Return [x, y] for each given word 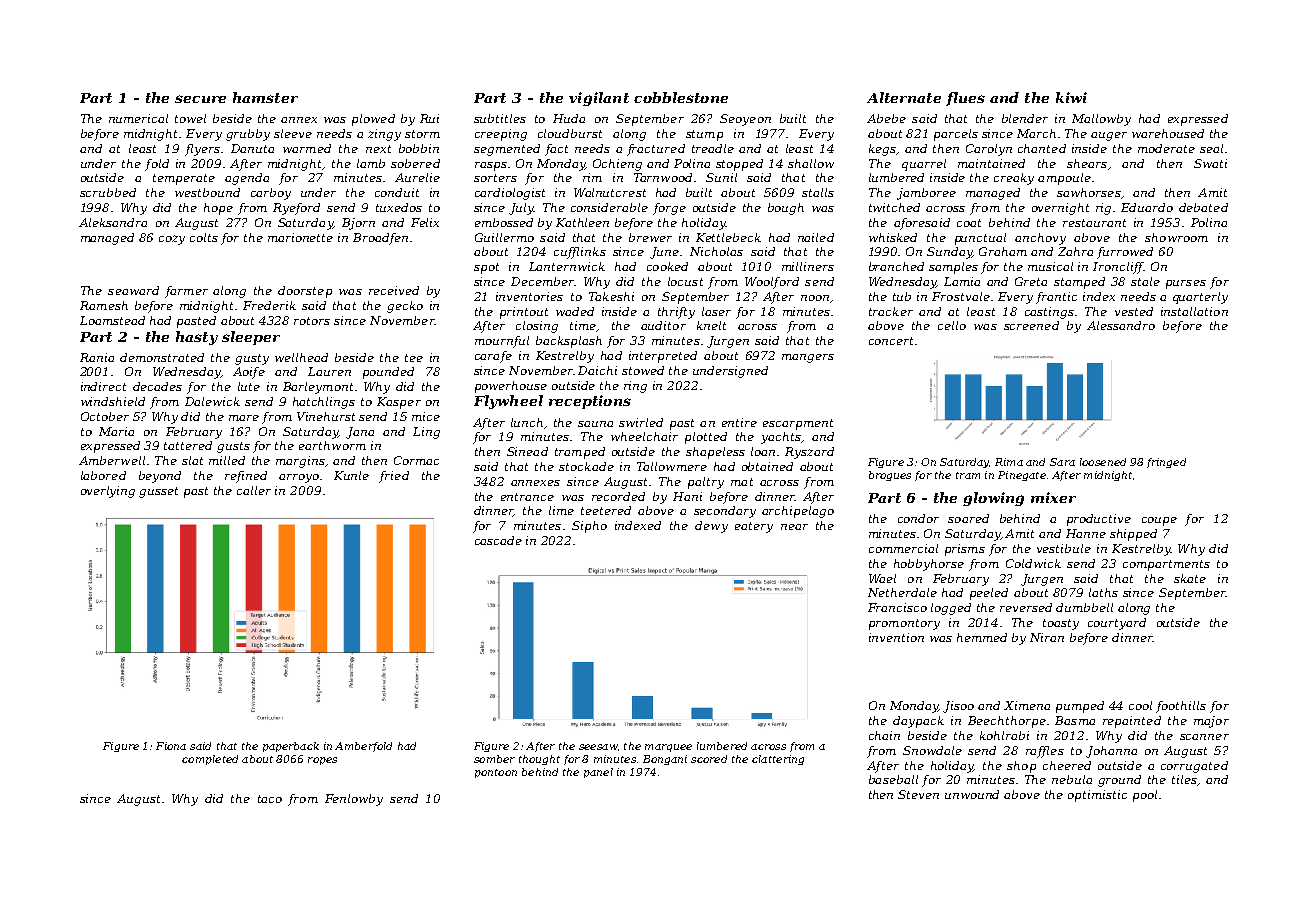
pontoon [496, 773]
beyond [160, 477]
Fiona [171, 746]
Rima [1009, 462]
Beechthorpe [1007, 722]
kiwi [1071, 97]
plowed [373, 120]
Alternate [904, 97]
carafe [493, 357]
